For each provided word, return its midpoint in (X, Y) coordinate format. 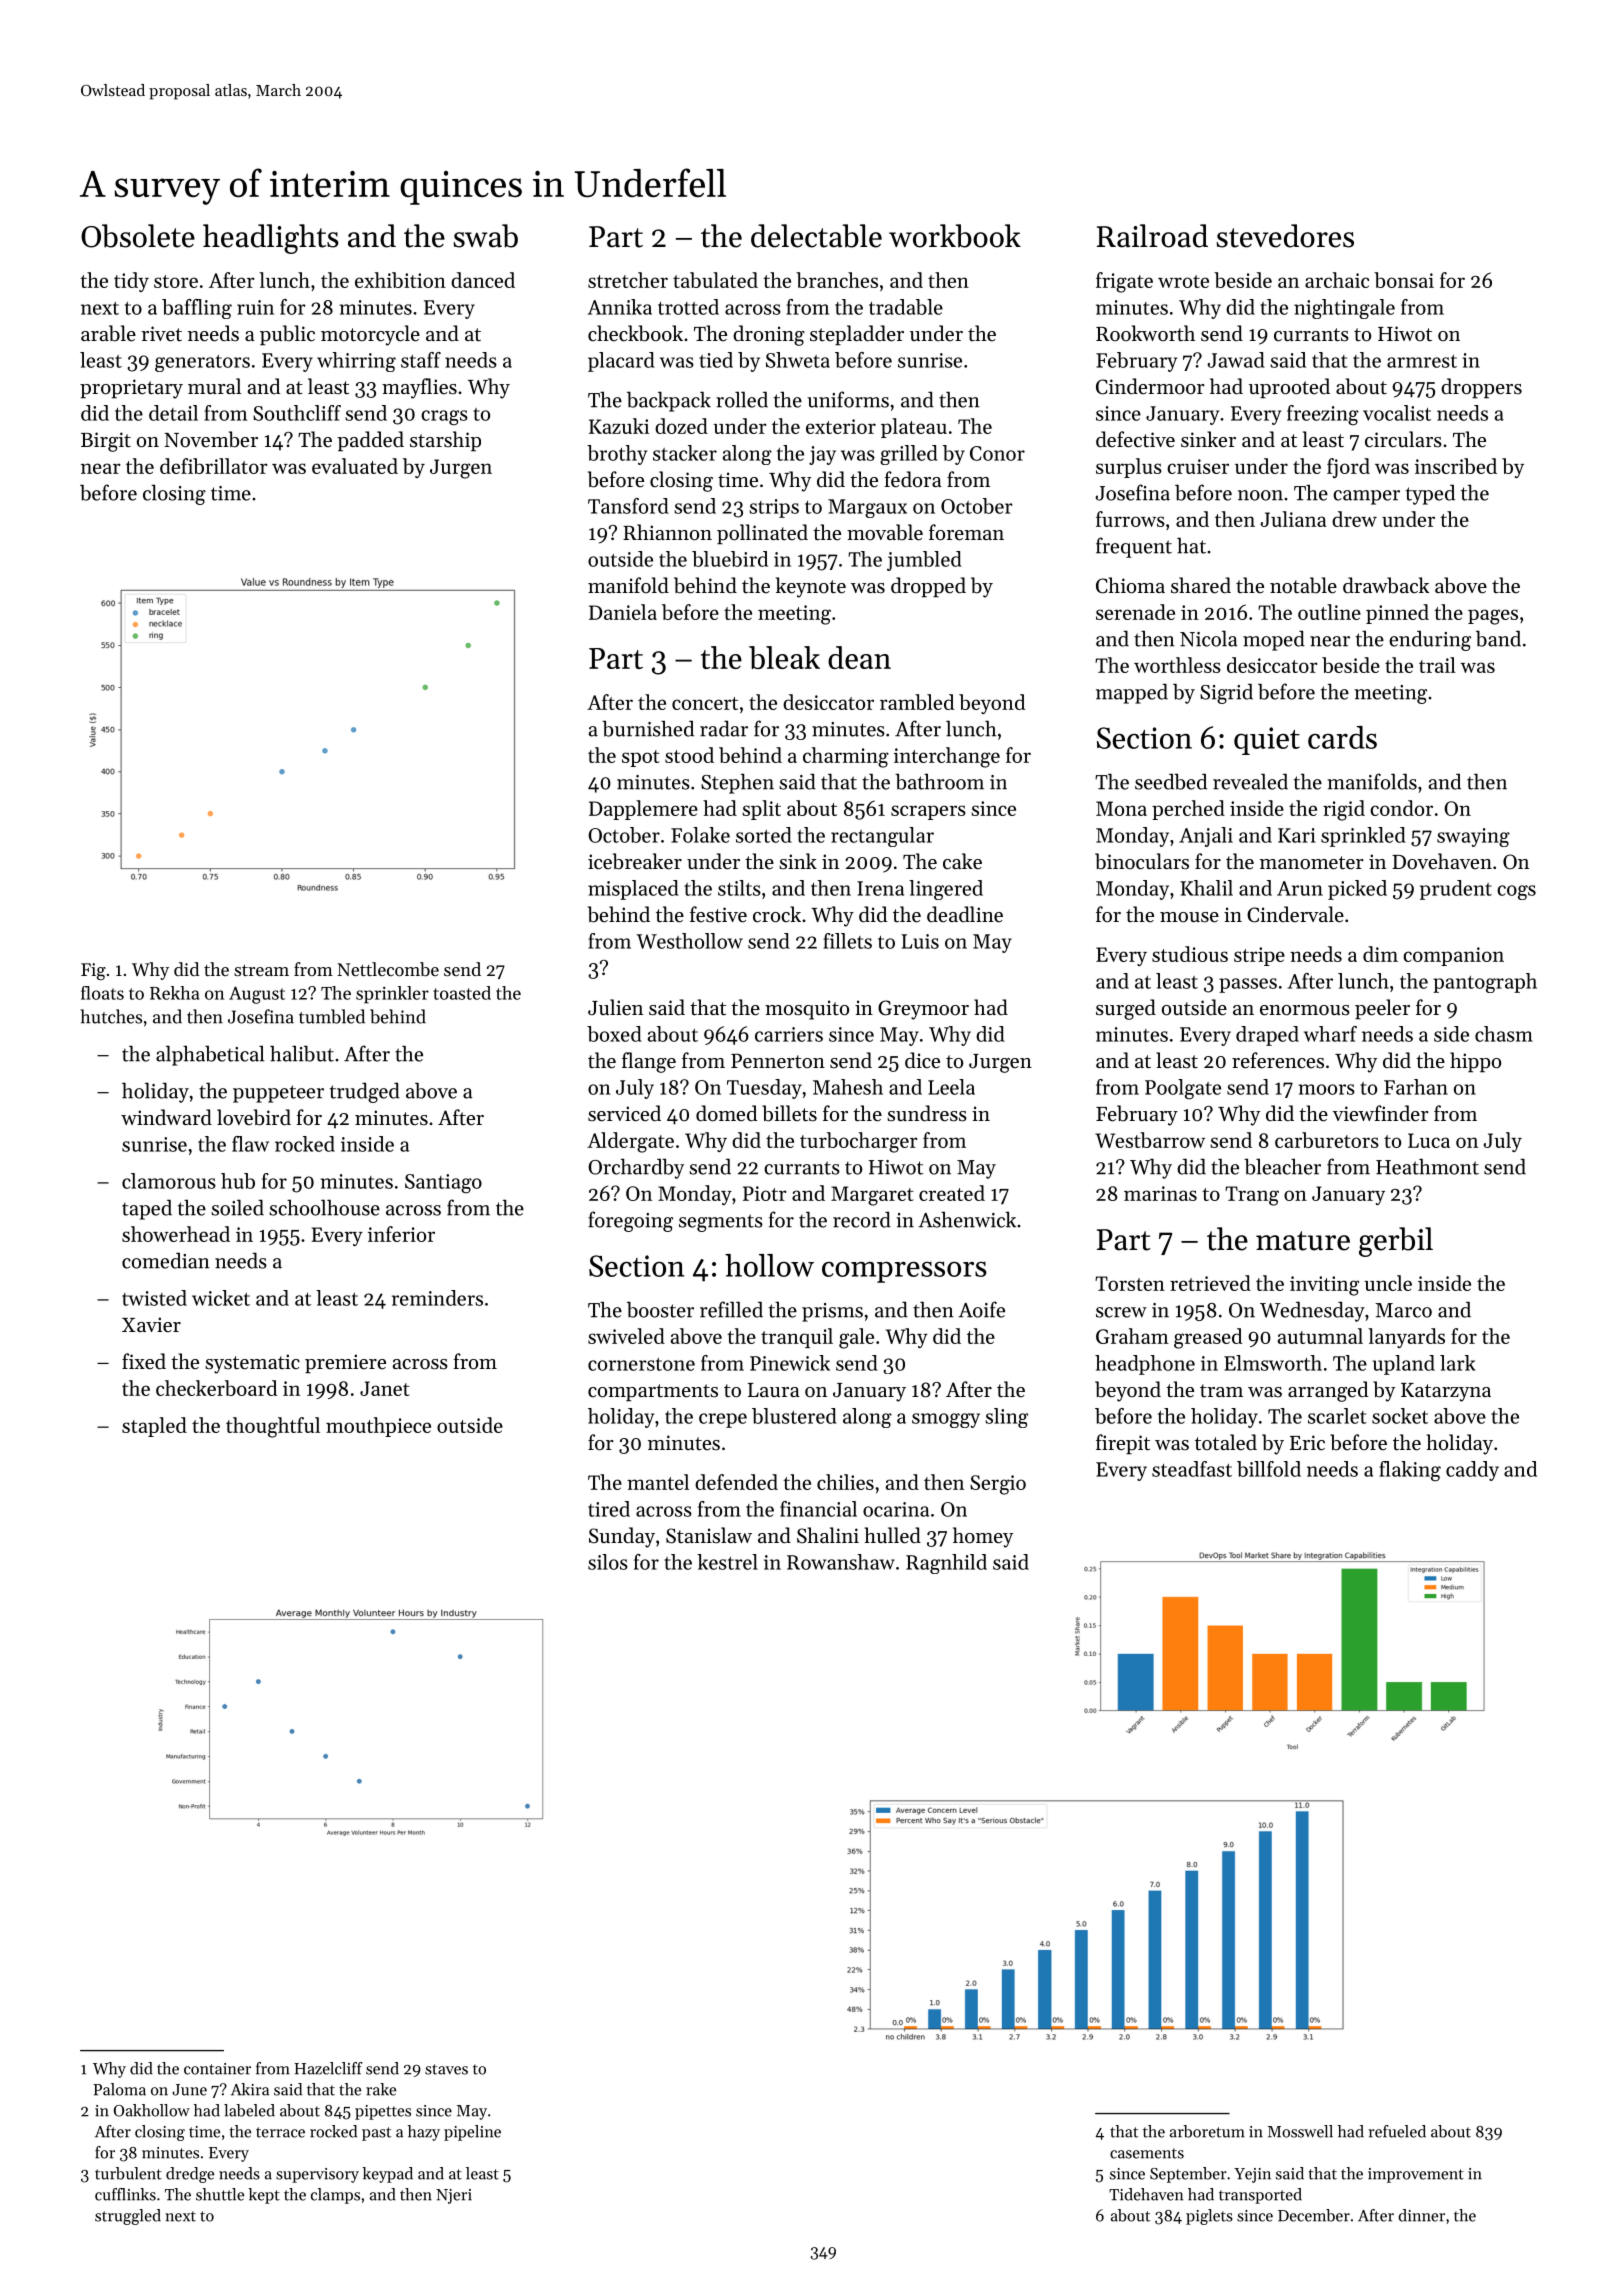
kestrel (727, 1562)
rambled (917, 702)
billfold (1269, 1469)
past (376, 2134)
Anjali (1206, 837)
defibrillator (214, 466)
